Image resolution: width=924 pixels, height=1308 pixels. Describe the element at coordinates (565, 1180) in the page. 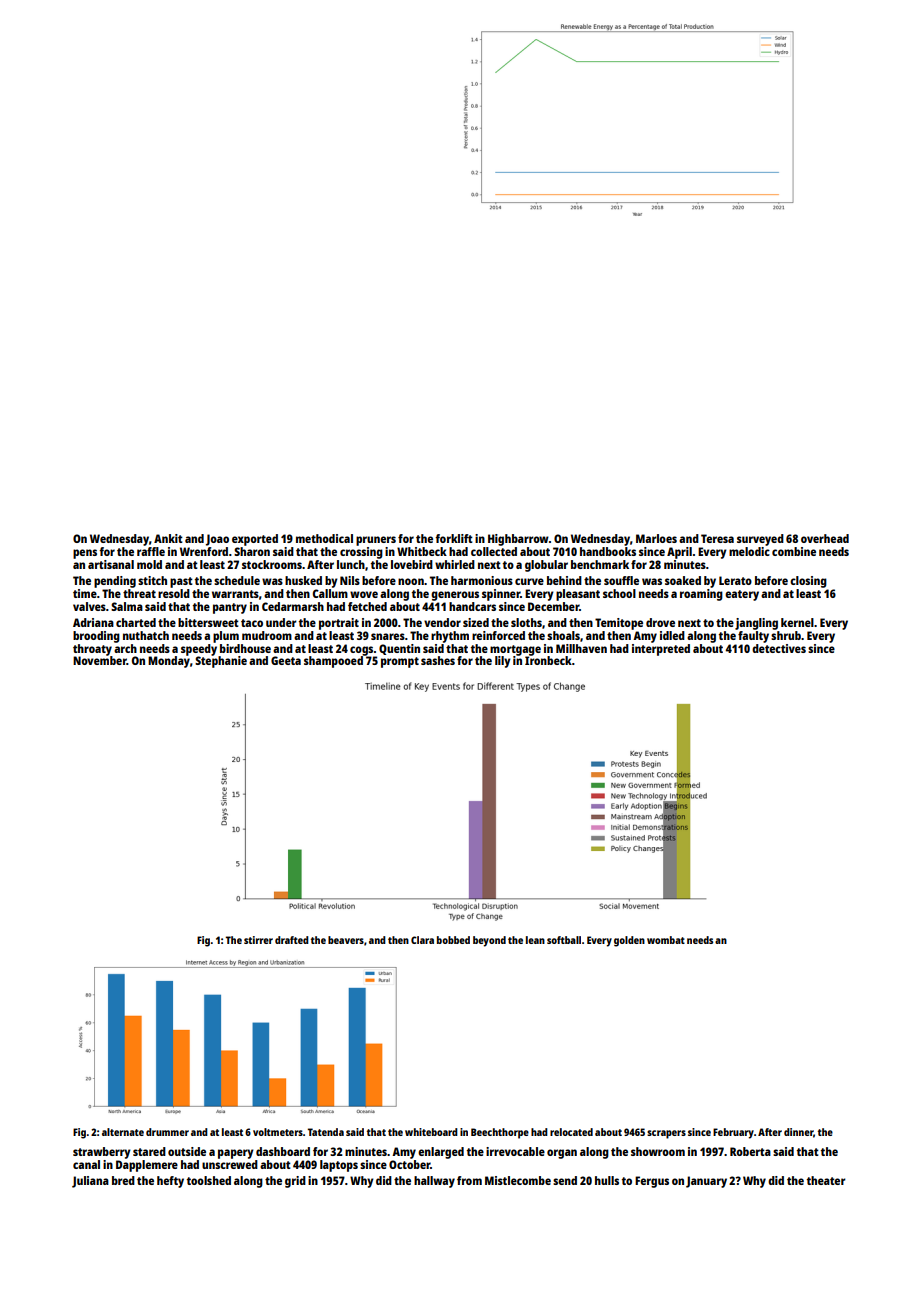

I see `send` at that location.
